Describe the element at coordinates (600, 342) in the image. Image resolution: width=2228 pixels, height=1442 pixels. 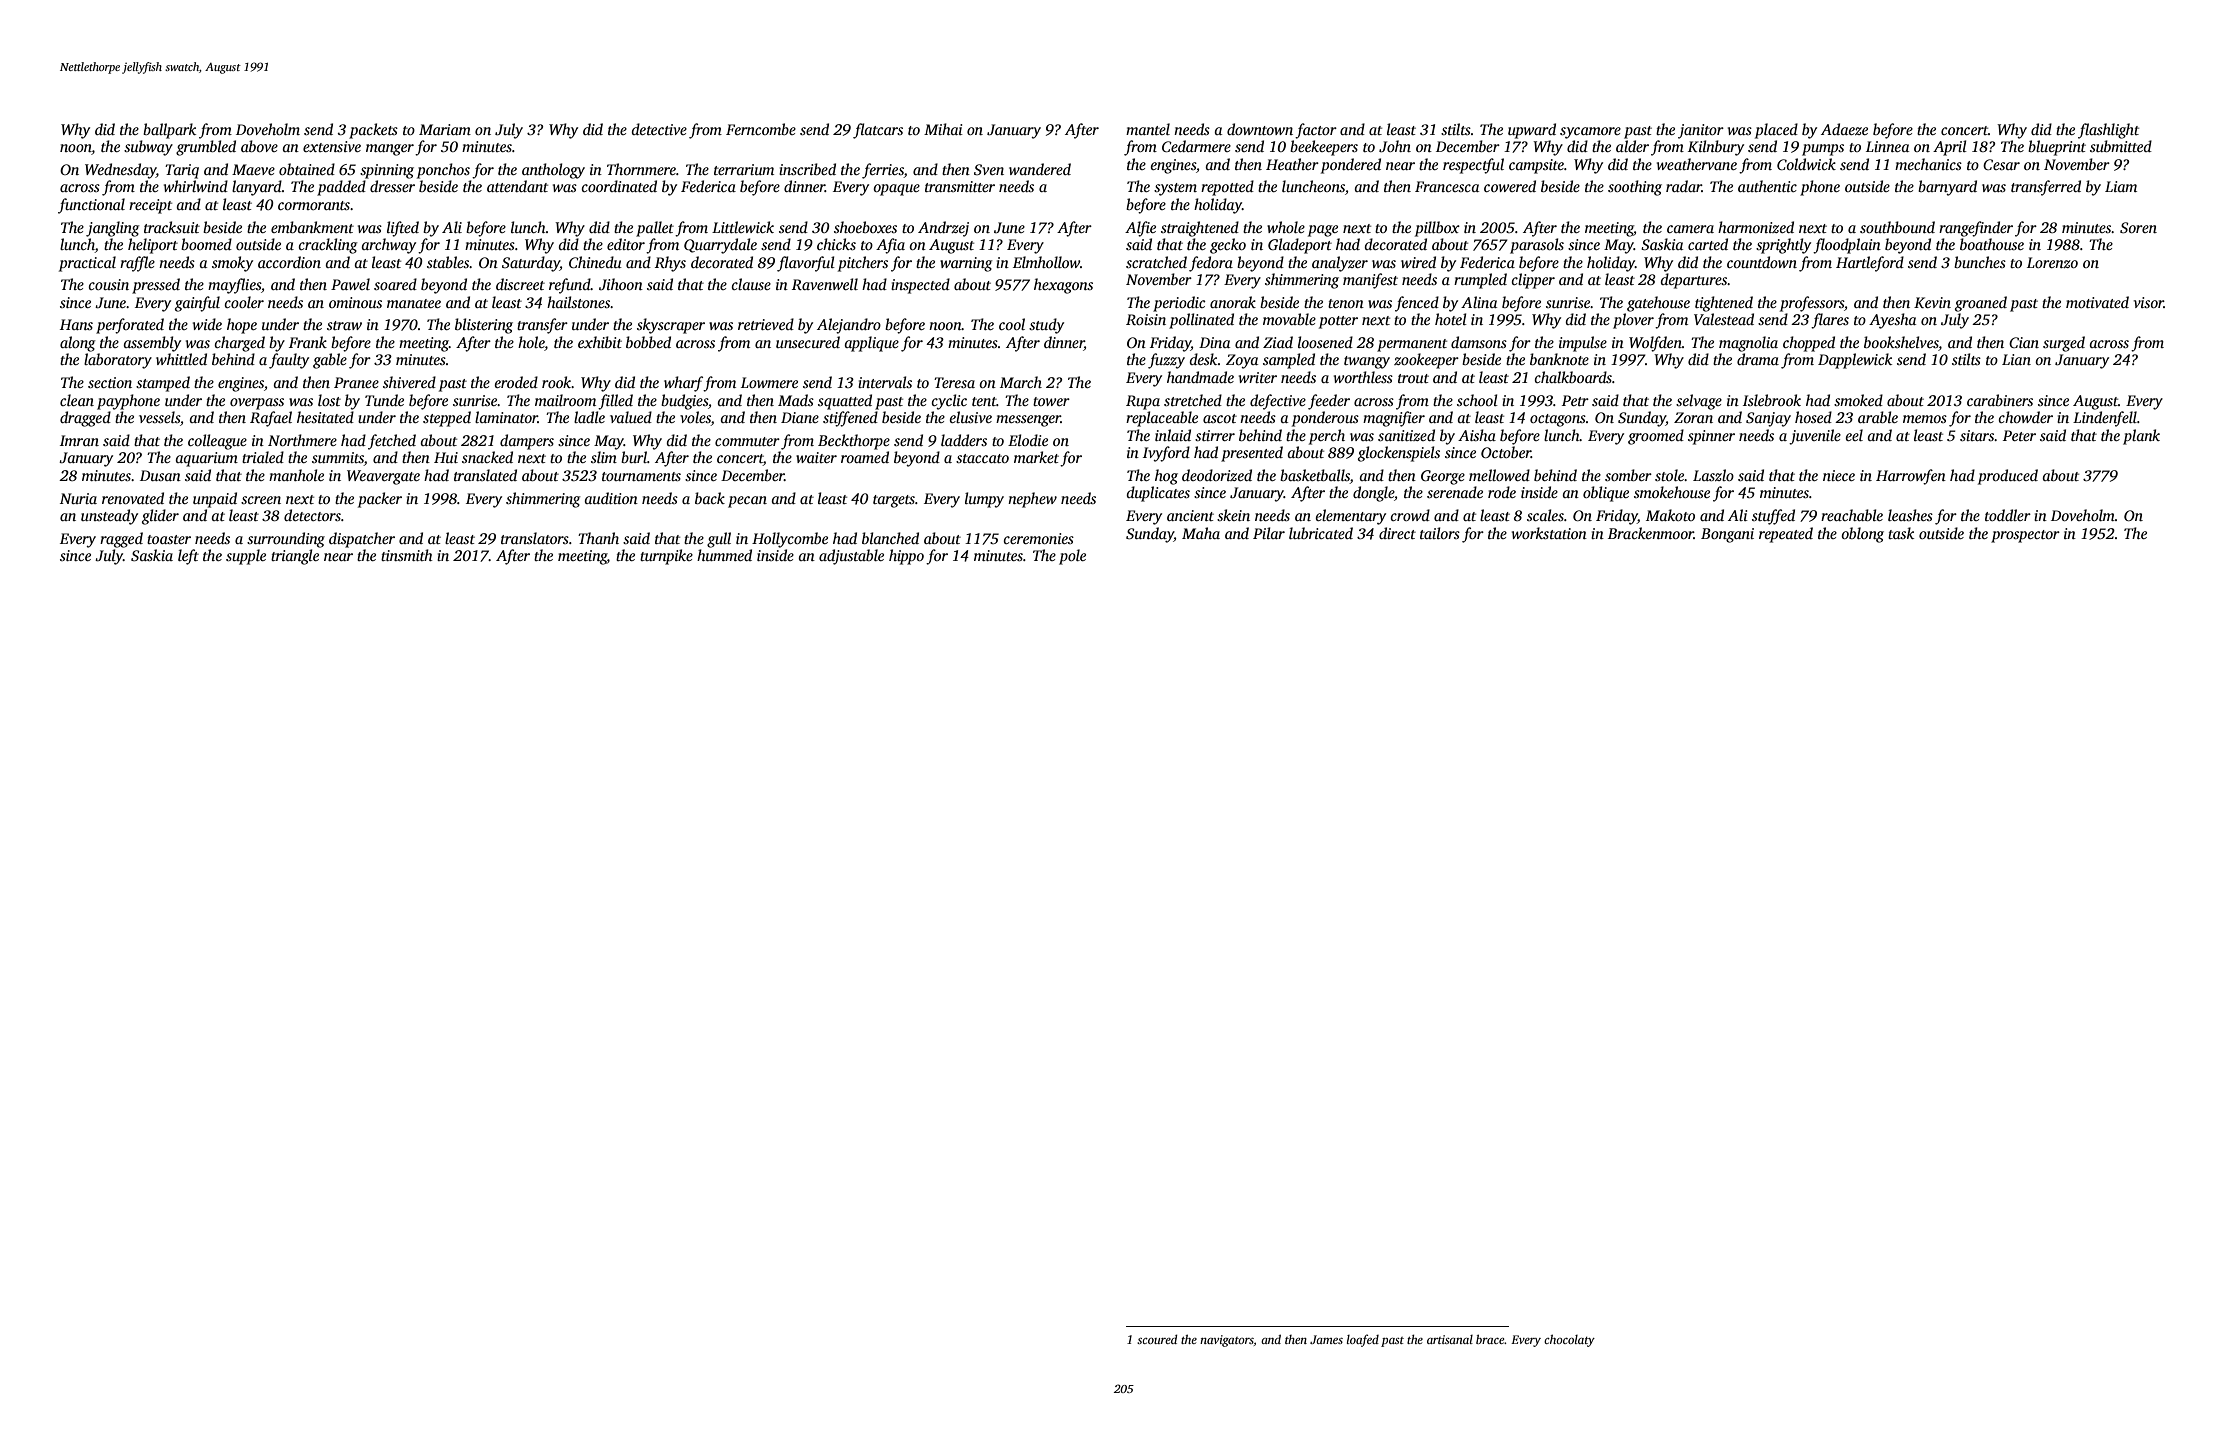
I see `exhibit` at that location.
